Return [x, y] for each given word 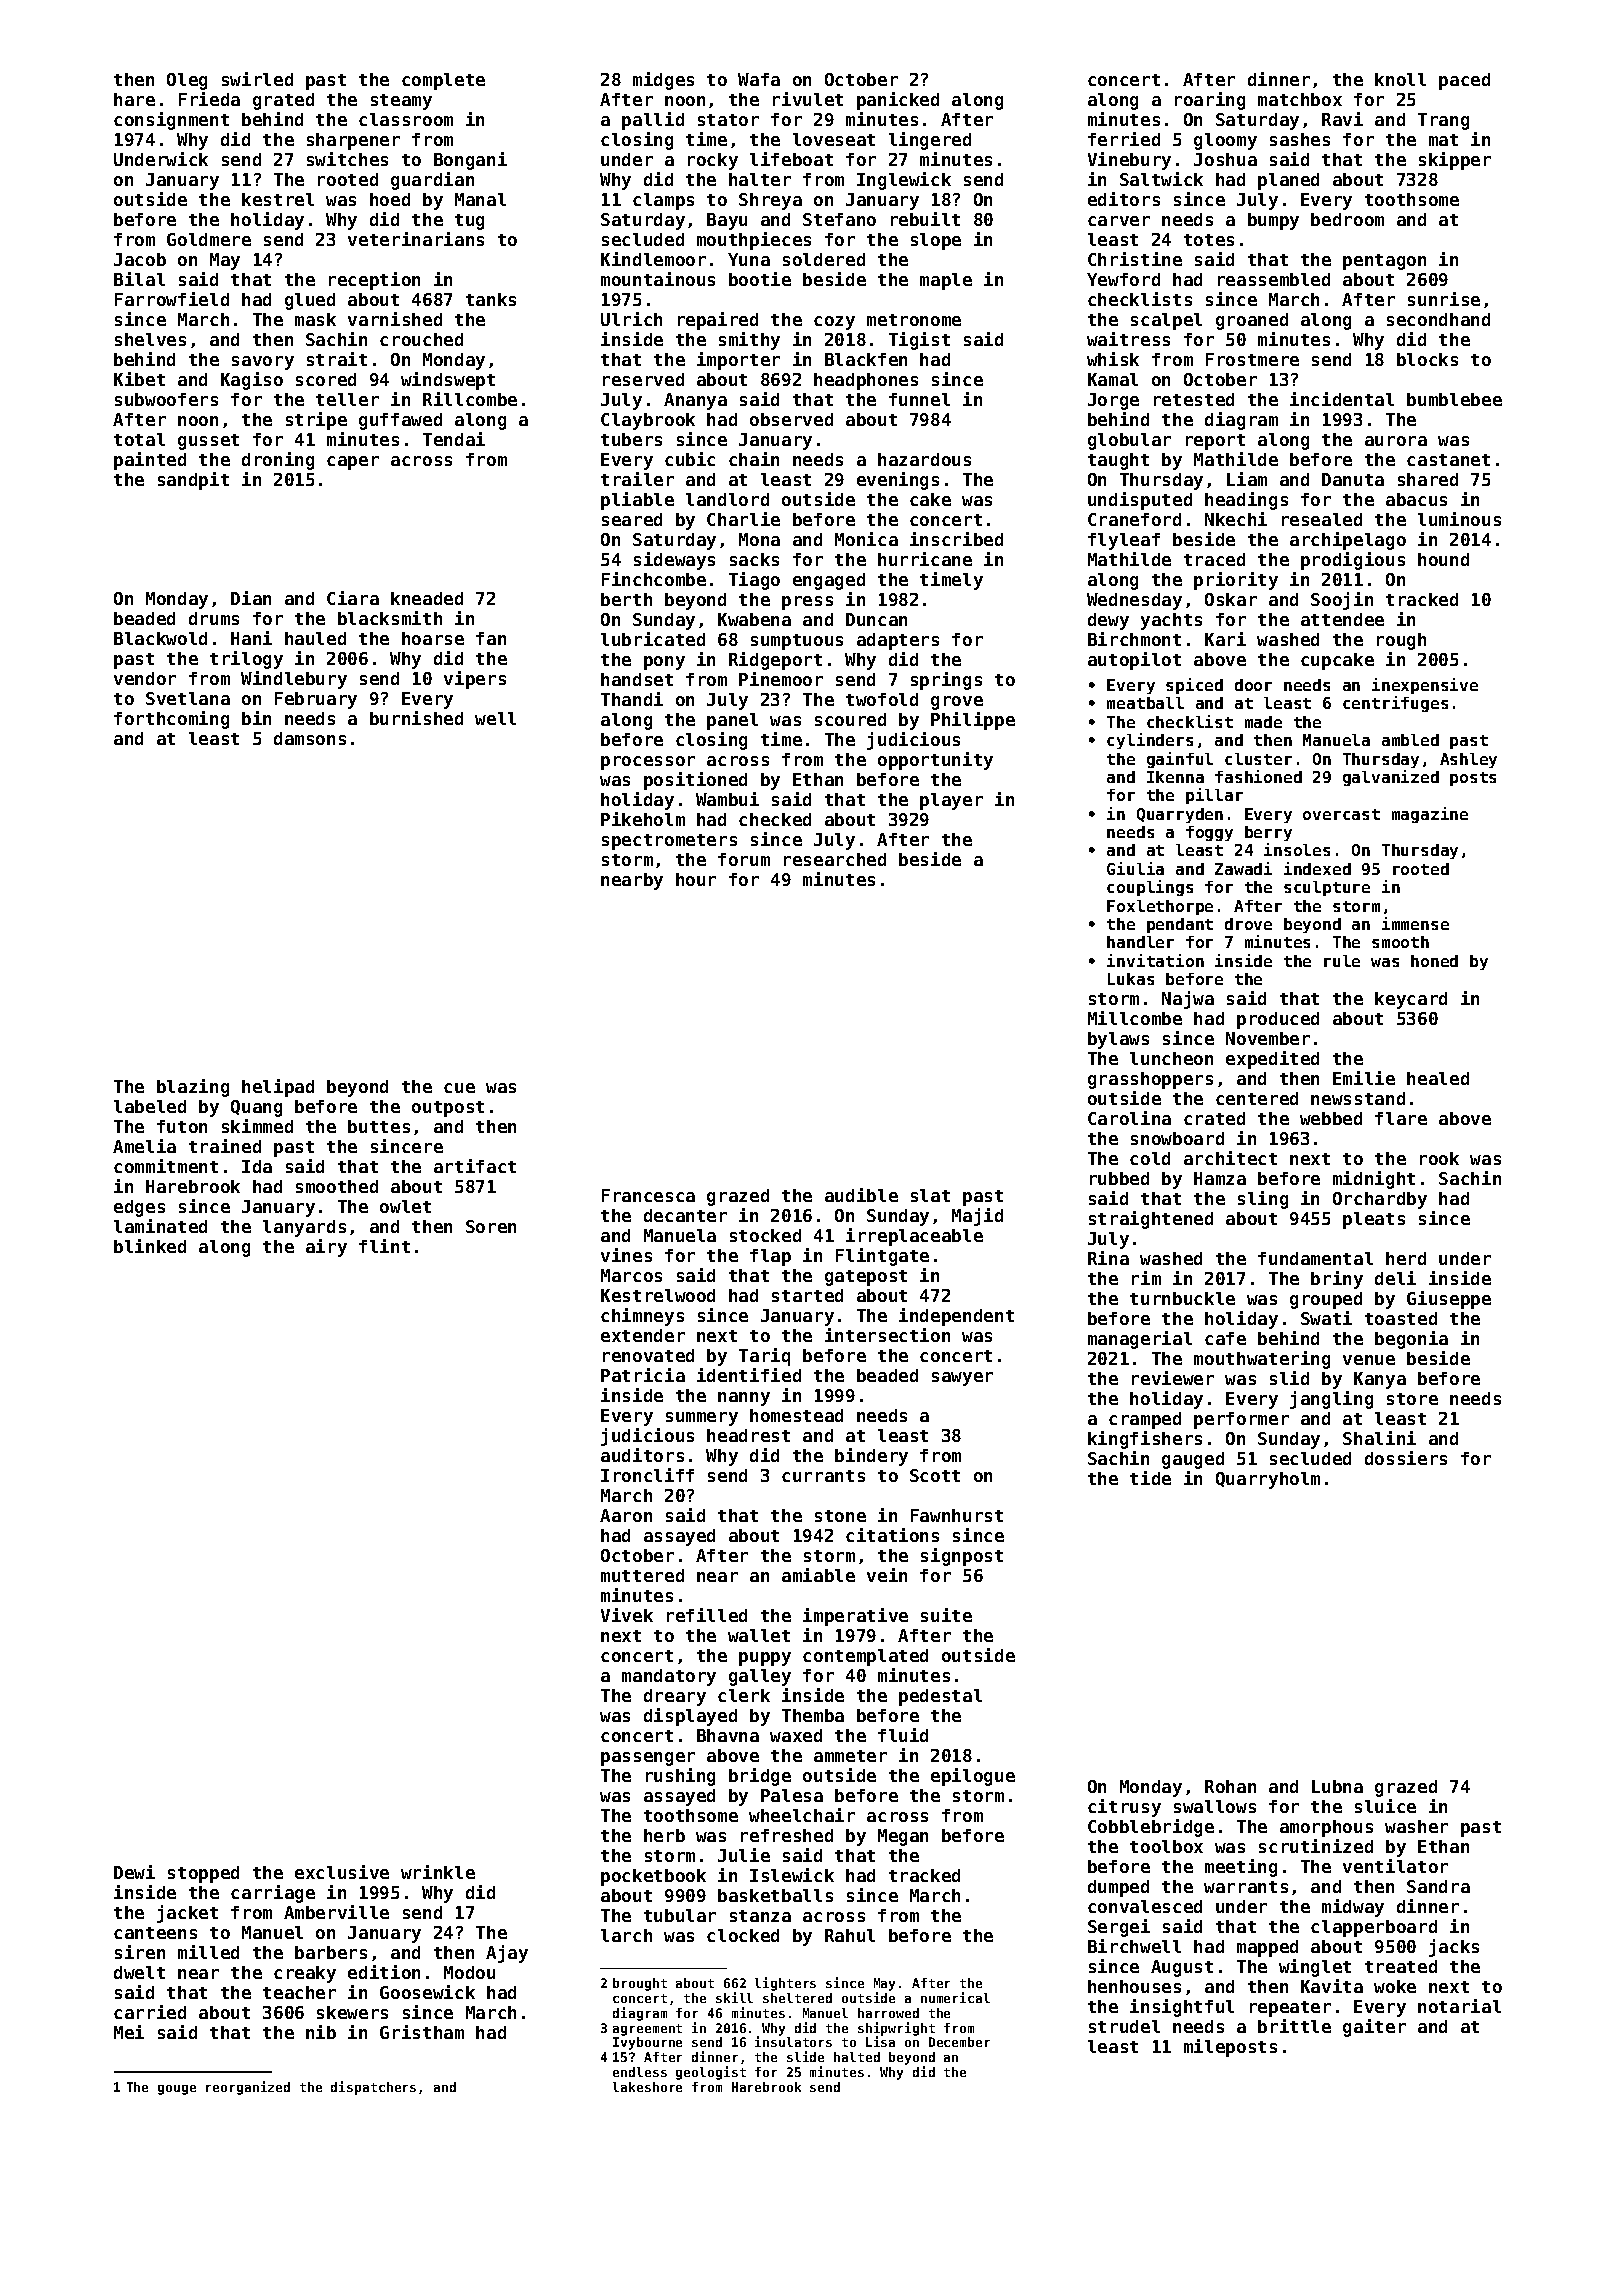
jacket [187, 1914]
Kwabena [754, 619]
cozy [834, 323]
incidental [1342, 399]
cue [459, 1088]
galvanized [1391, 778]
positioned [695, 781]
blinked [150, 1246]
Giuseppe [1449, 1300]
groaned [1252, 321]
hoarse [433, 638]
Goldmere [209, 239]
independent [956, 1317]
